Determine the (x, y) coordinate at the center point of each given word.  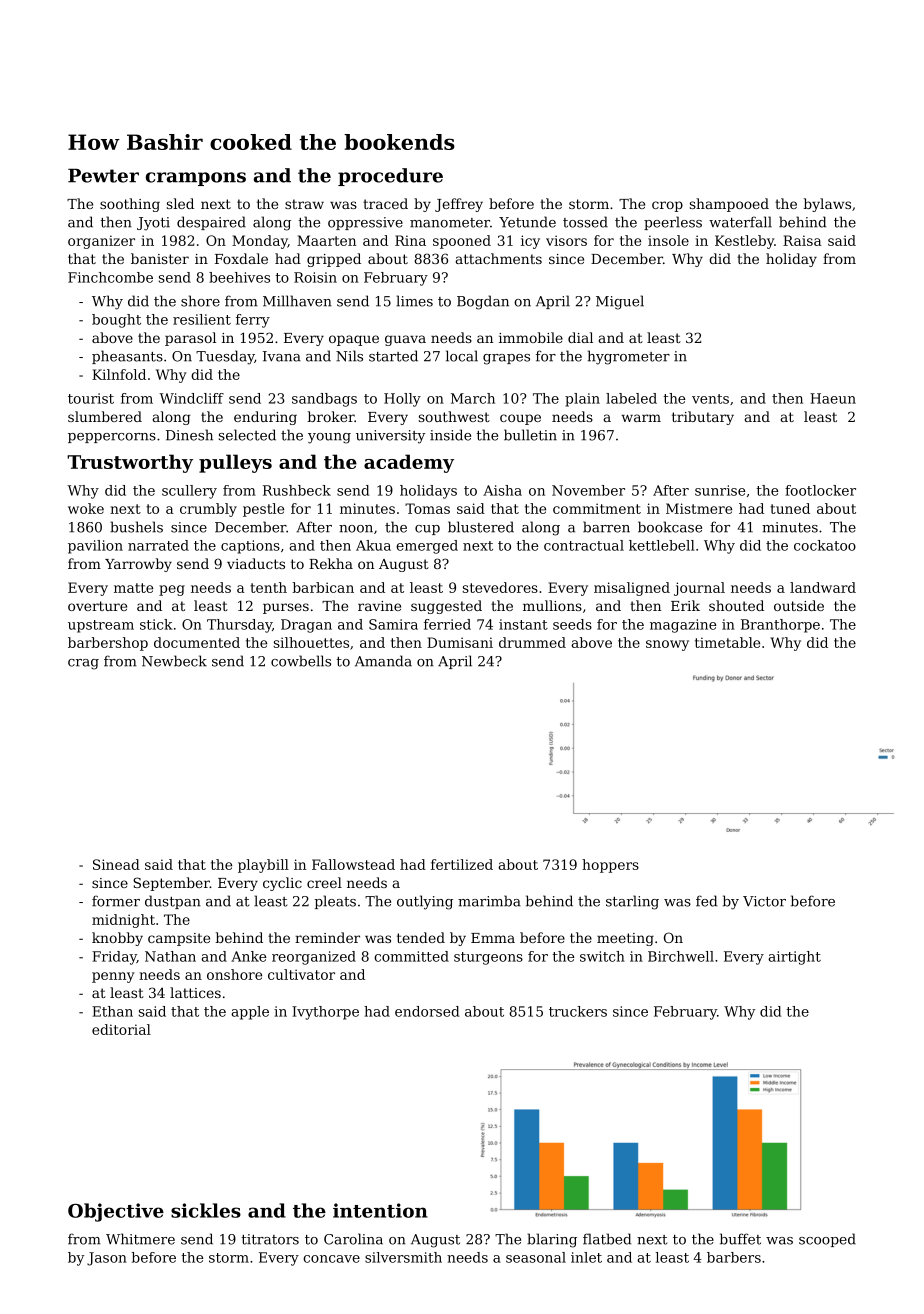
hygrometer (629, 357)
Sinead (116, 864)
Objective (116, 1212)
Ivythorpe (325, 1013)
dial (580, 337)
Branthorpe (780, 626)
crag (83, 664)
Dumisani (460, 642)
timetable (727, 642)
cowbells (301, 661)
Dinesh (189, 435)
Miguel (620, 302)
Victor (764, 901)
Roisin (315, 277)
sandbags (324, 400)
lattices (195, 992)
